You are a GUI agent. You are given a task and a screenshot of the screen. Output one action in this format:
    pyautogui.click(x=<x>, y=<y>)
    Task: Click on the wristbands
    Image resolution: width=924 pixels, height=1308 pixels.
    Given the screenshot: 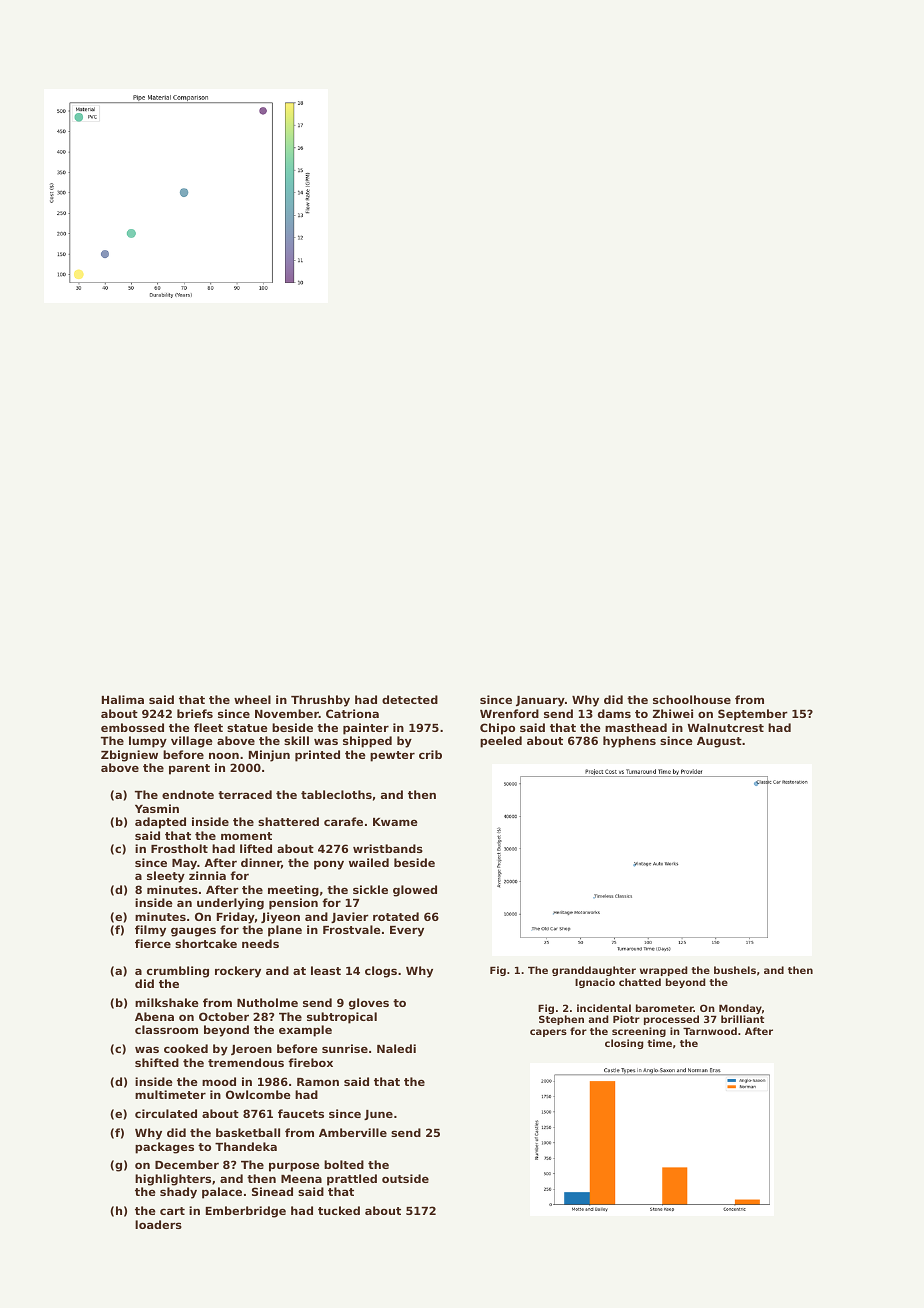 What is the action you would take?
    pyautogui.click(x=388, y=848)
